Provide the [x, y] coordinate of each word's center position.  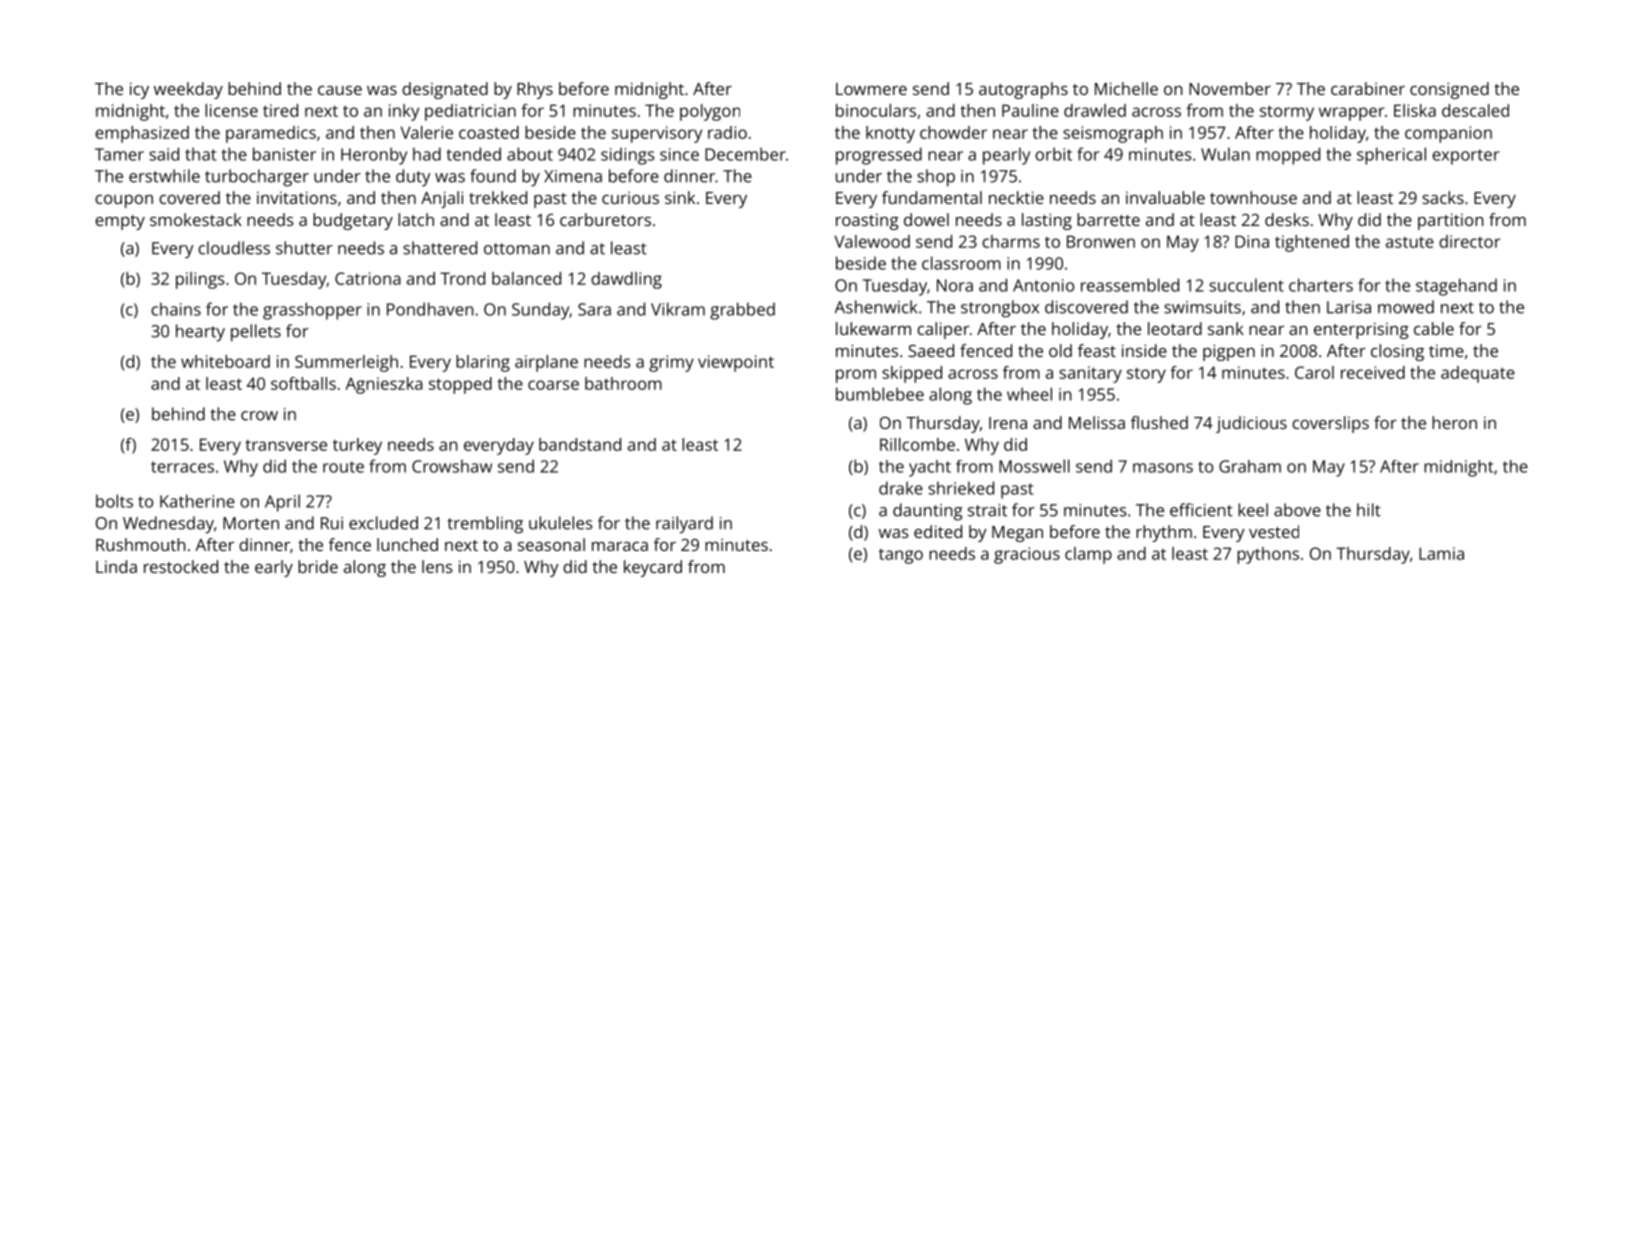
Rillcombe [917, 444]
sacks [1443, 197]
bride [318, 566]
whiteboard [225, 361]
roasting [867, 222]
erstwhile [164, 176]
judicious [1251, 424]
